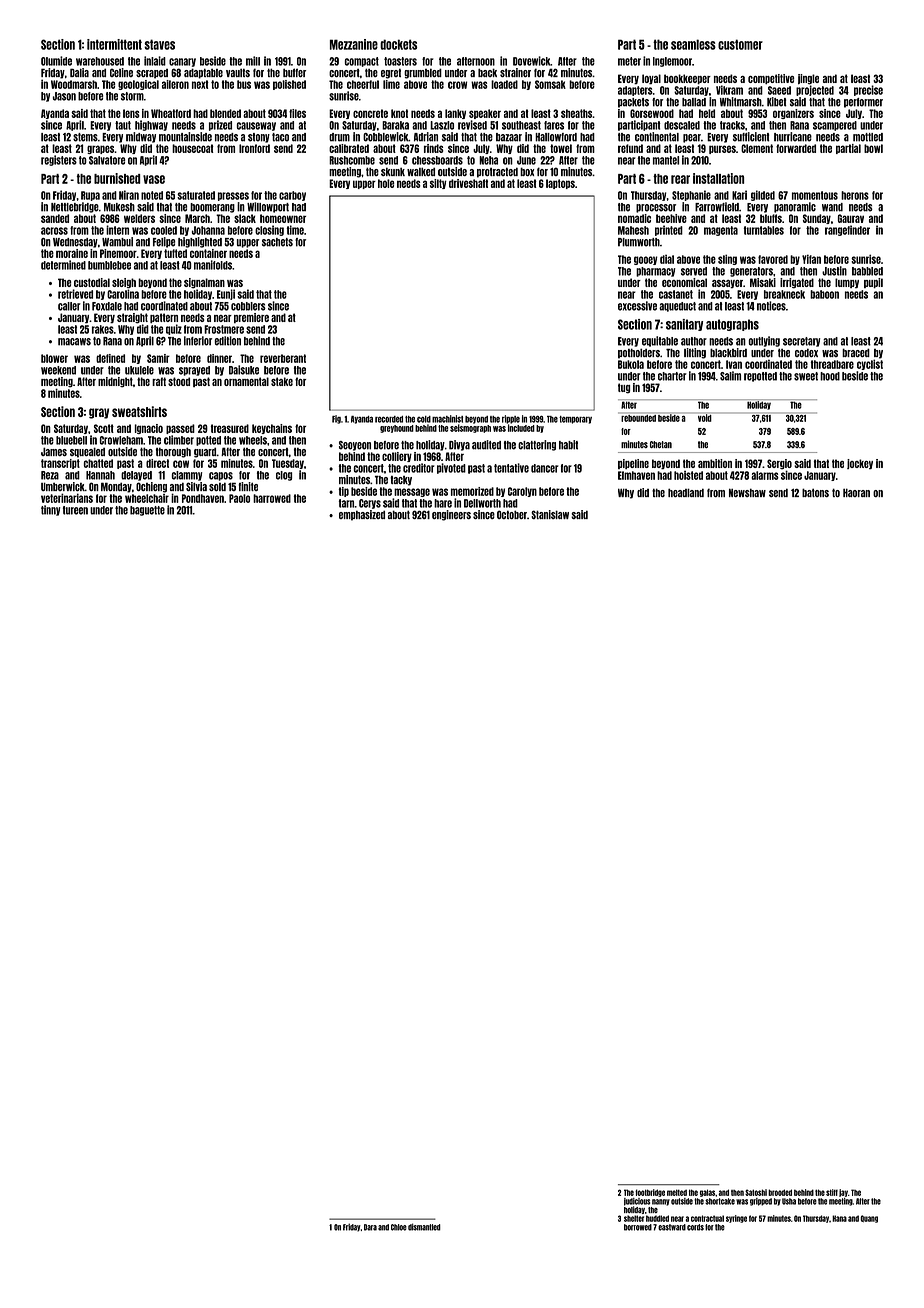  Describe the element at coordinates (370, 1227) in the page. I see `Dara` at that location.
